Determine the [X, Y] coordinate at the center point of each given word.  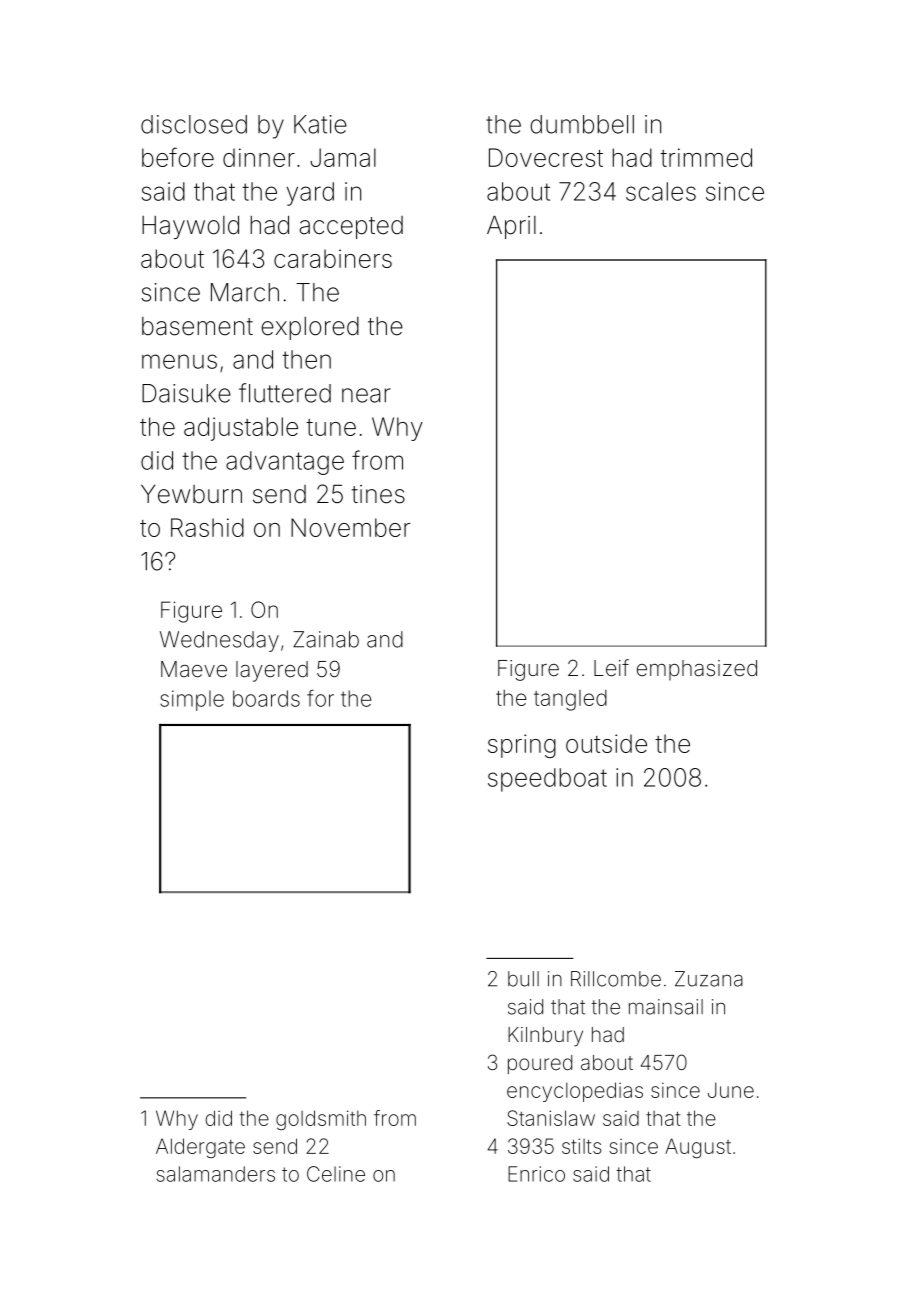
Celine [336, 1174]
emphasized [697, 670]
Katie [320, 124]
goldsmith [321, 1120]
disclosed [194, 124]
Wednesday [219, 641]
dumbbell [582, 124]
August [698, 1148]
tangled [570, 700]
